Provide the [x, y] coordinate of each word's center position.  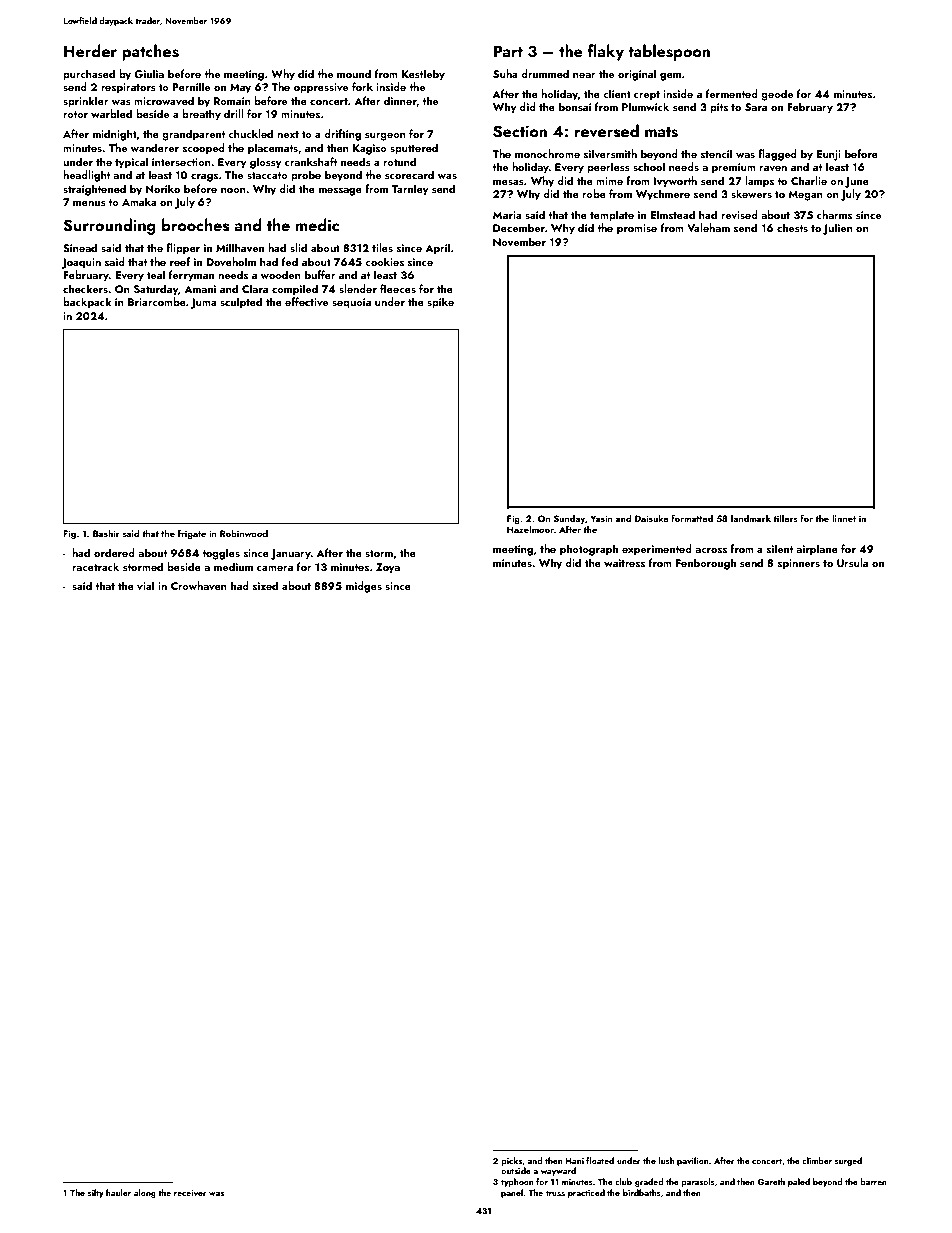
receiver [190, 1193]
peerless [608, 168]
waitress [624, 563]
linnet [844, 518]
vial [145, 585]
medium [233, 566]
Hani [575, 1161]
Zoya [388, 568]
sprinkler [86, 102]
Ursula [852, 563]
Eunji [828, 155]
